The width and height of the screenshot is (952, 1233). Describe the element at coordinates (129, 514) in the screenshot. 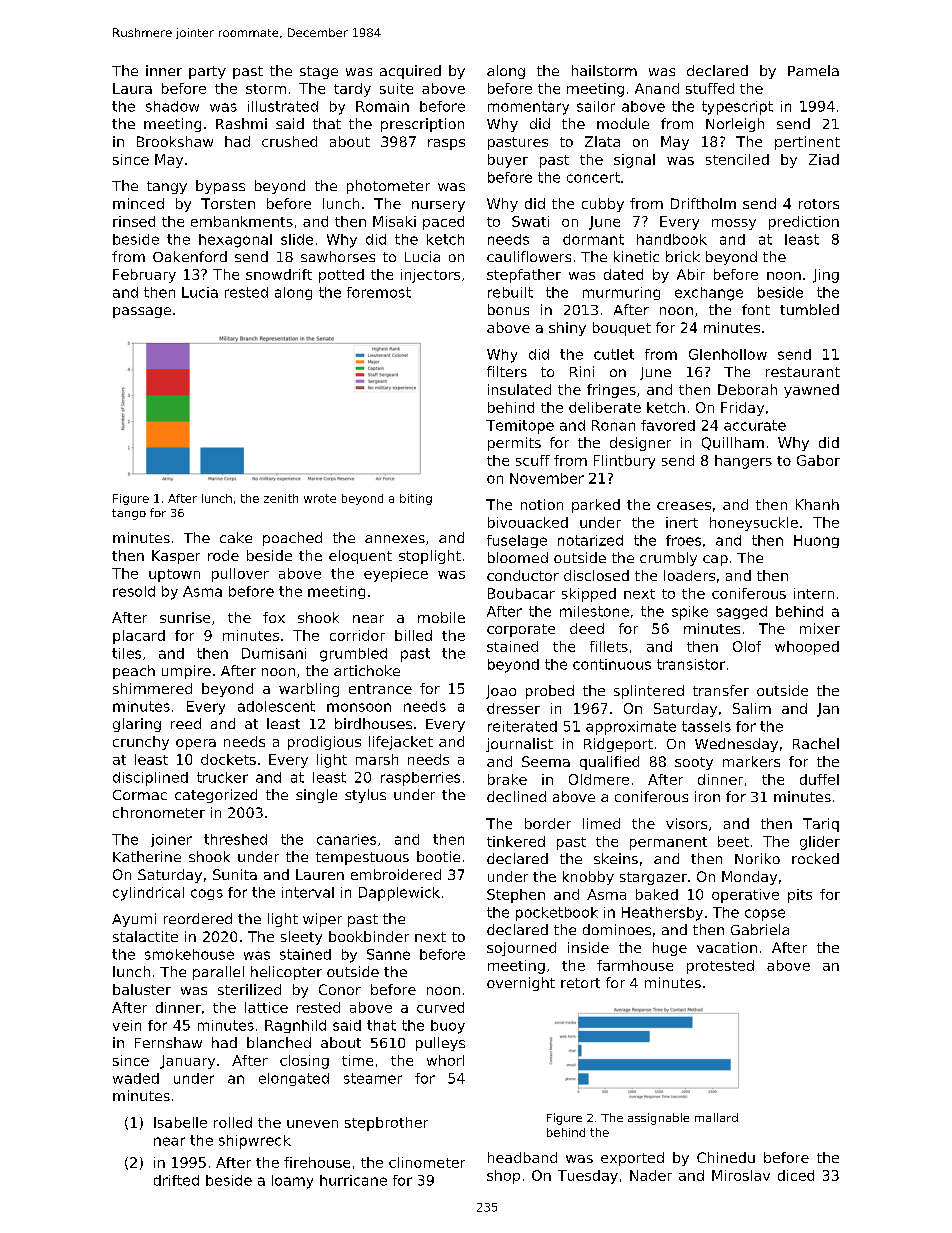

I see `tango` at that location.
